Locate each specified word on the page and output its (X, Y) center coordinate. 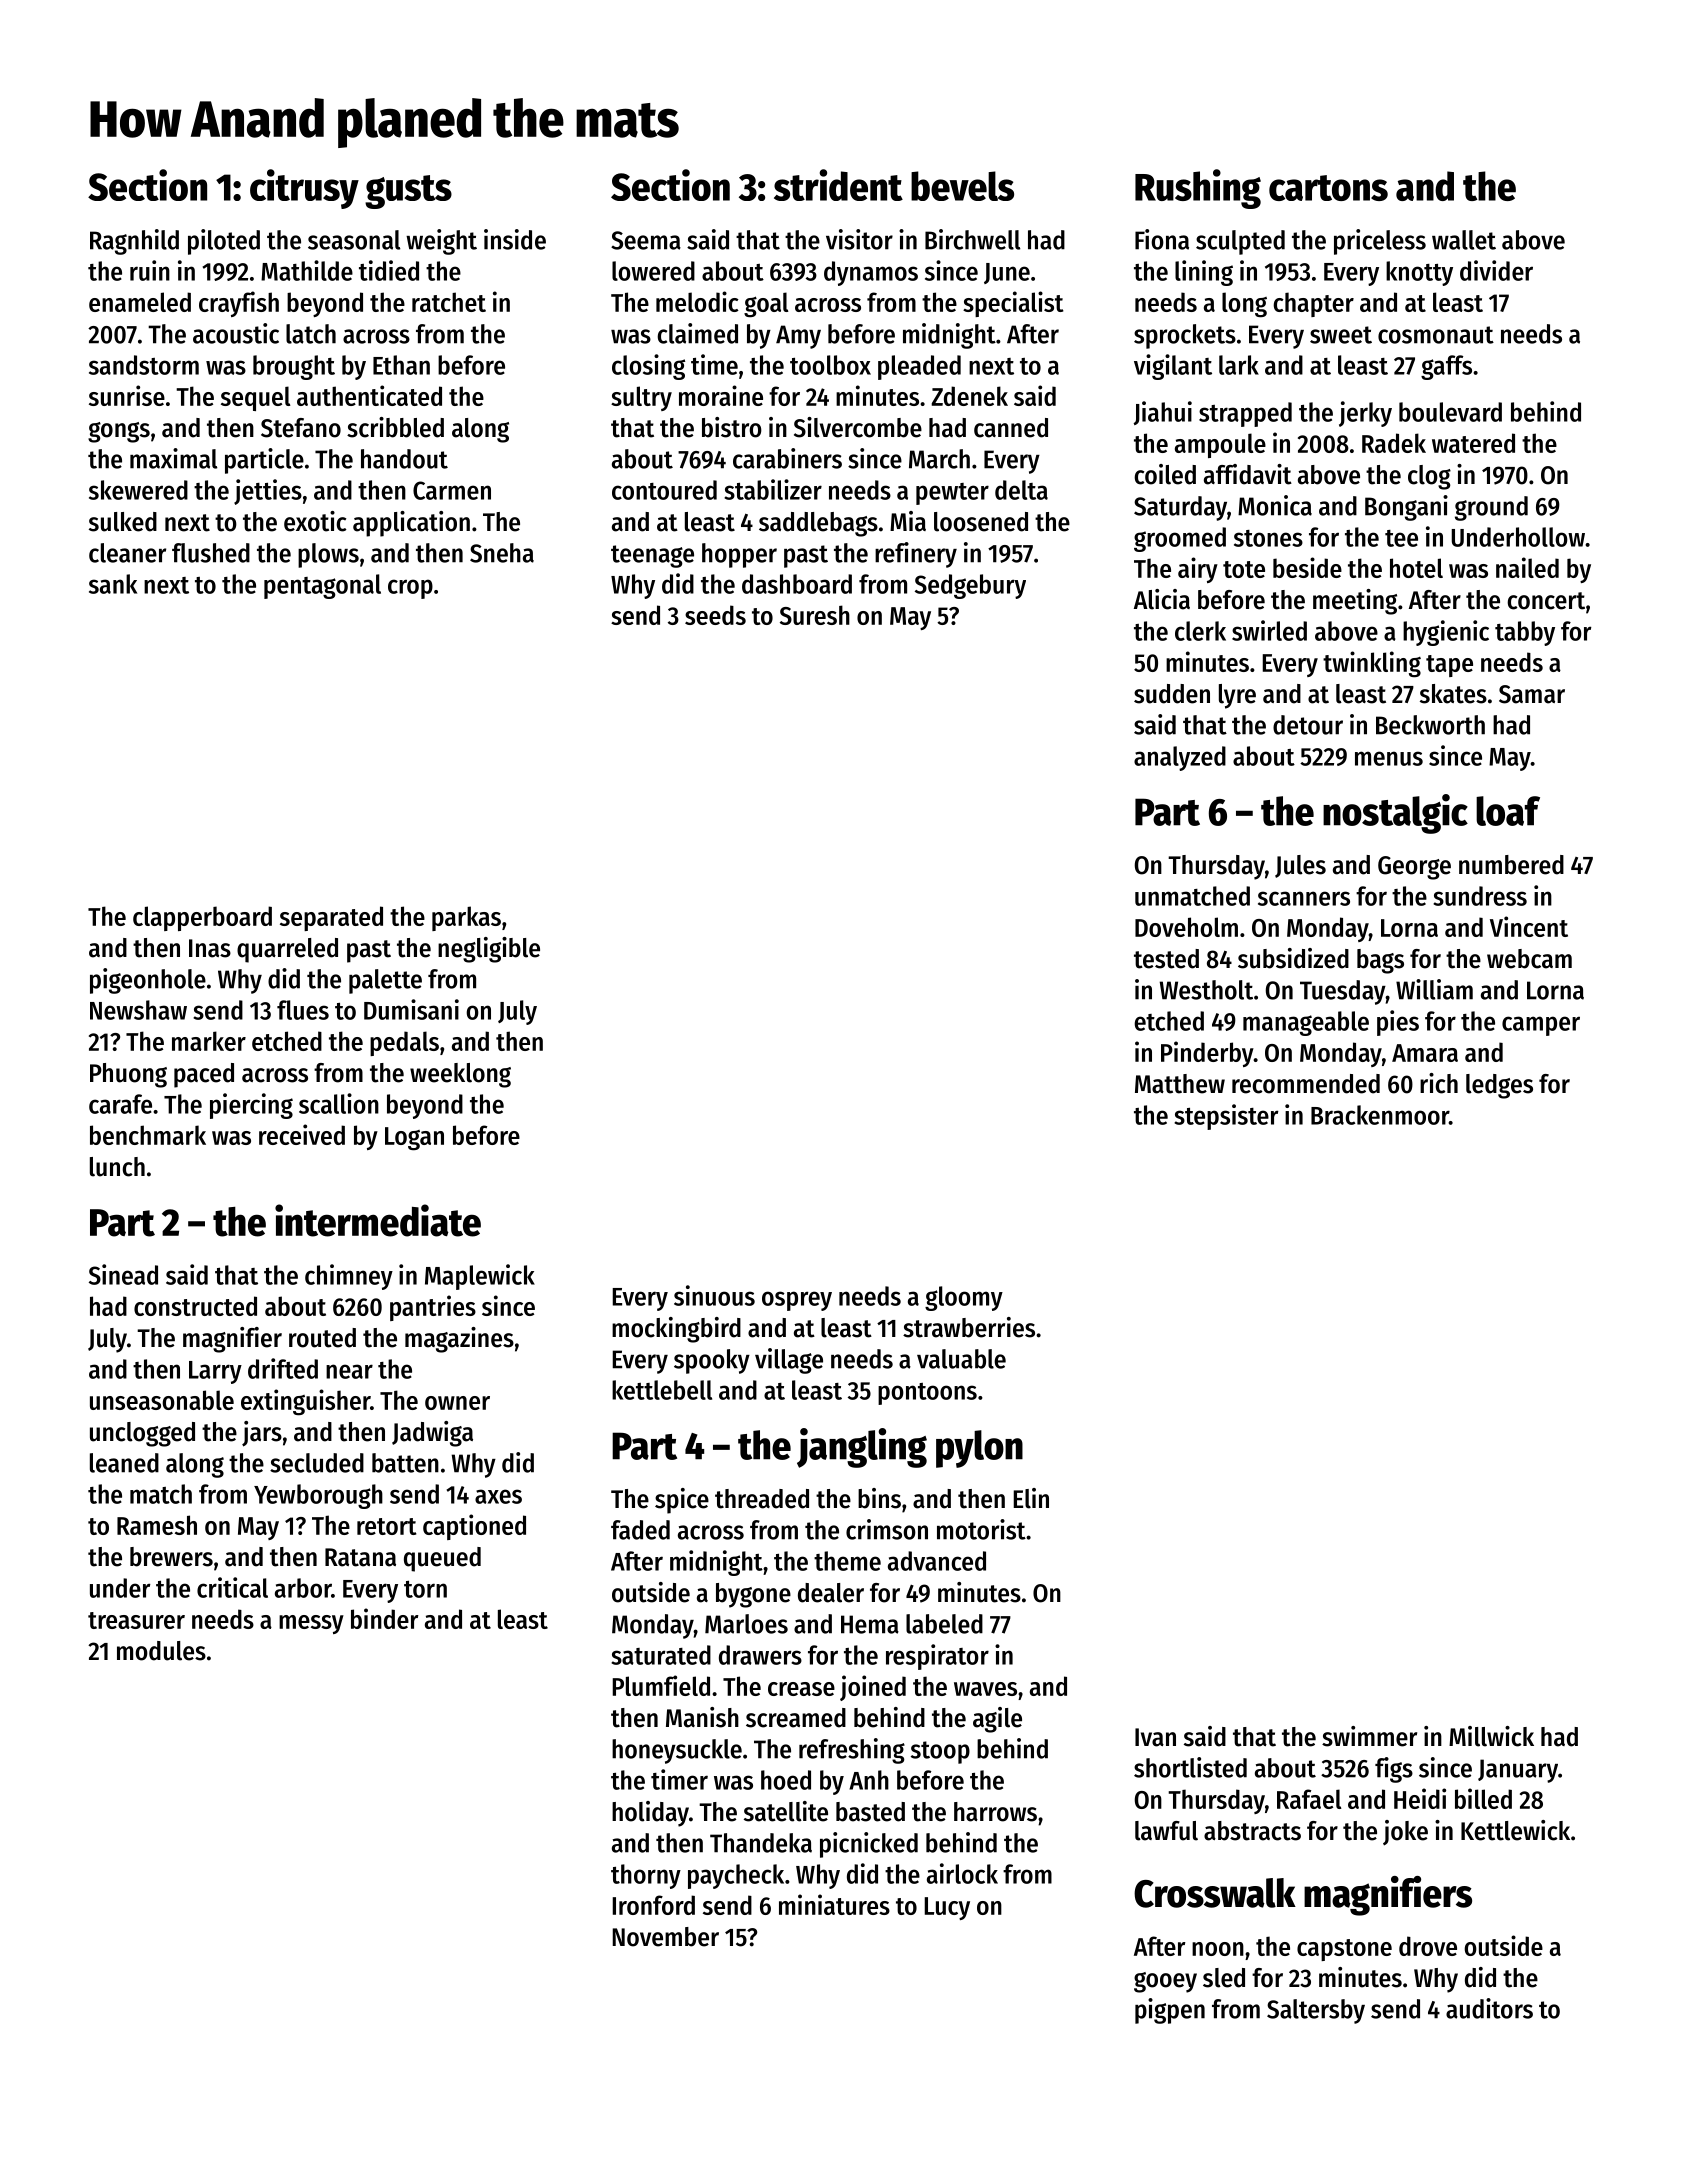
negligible (489, 950)
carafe (120, 1104)
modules (161, 1651)
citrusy (304, 189)
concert (1546, 601)
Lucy (947, 1908)
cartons (1328, 188)
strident (838, 185)
